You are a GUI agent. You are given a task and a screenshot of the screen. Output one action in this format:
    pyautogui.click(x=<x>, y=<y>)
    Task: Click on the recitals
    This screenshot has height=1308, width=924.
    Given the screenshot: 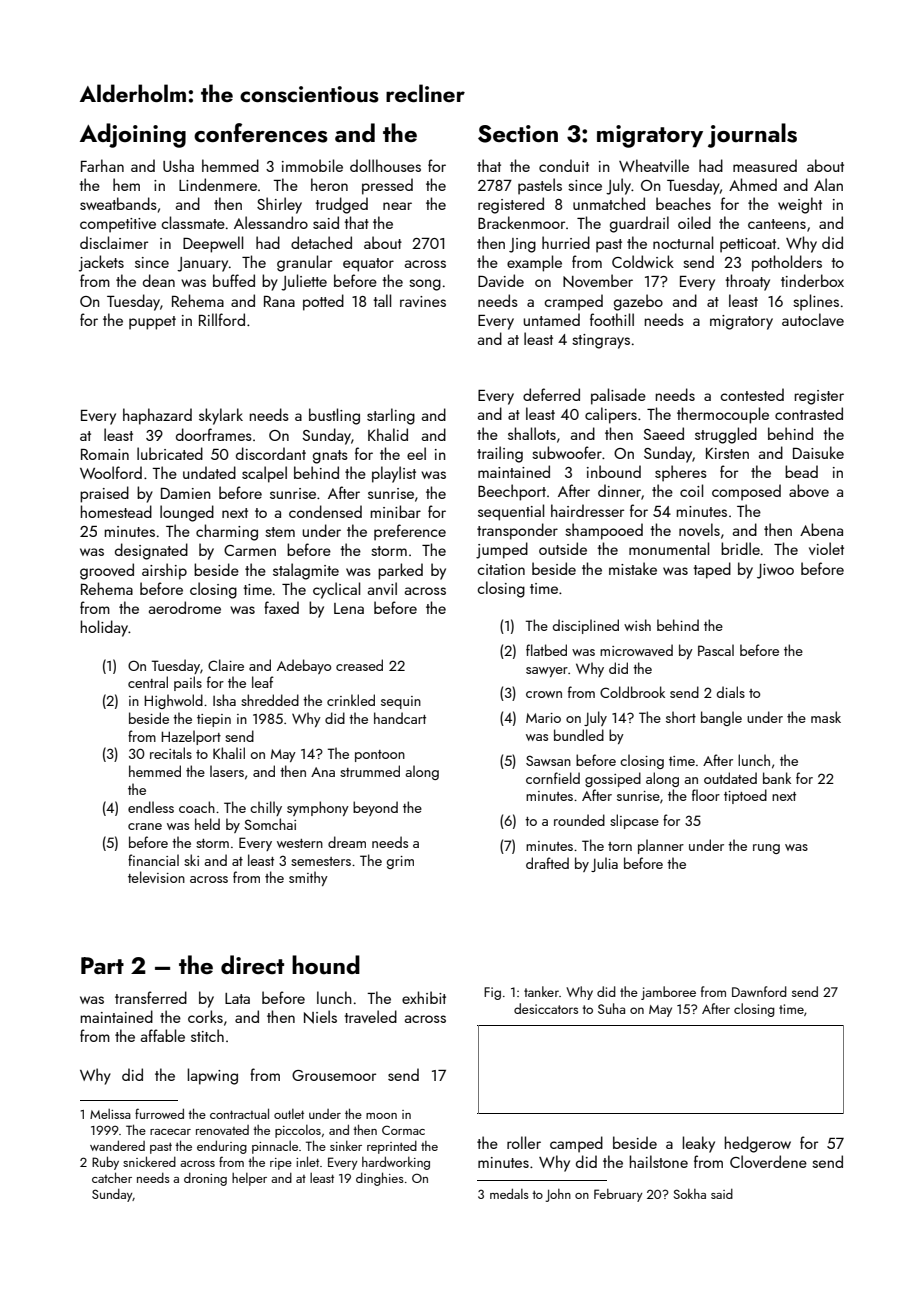 What is the action you would take?
    pyautogui.click(x=171, y=753)
